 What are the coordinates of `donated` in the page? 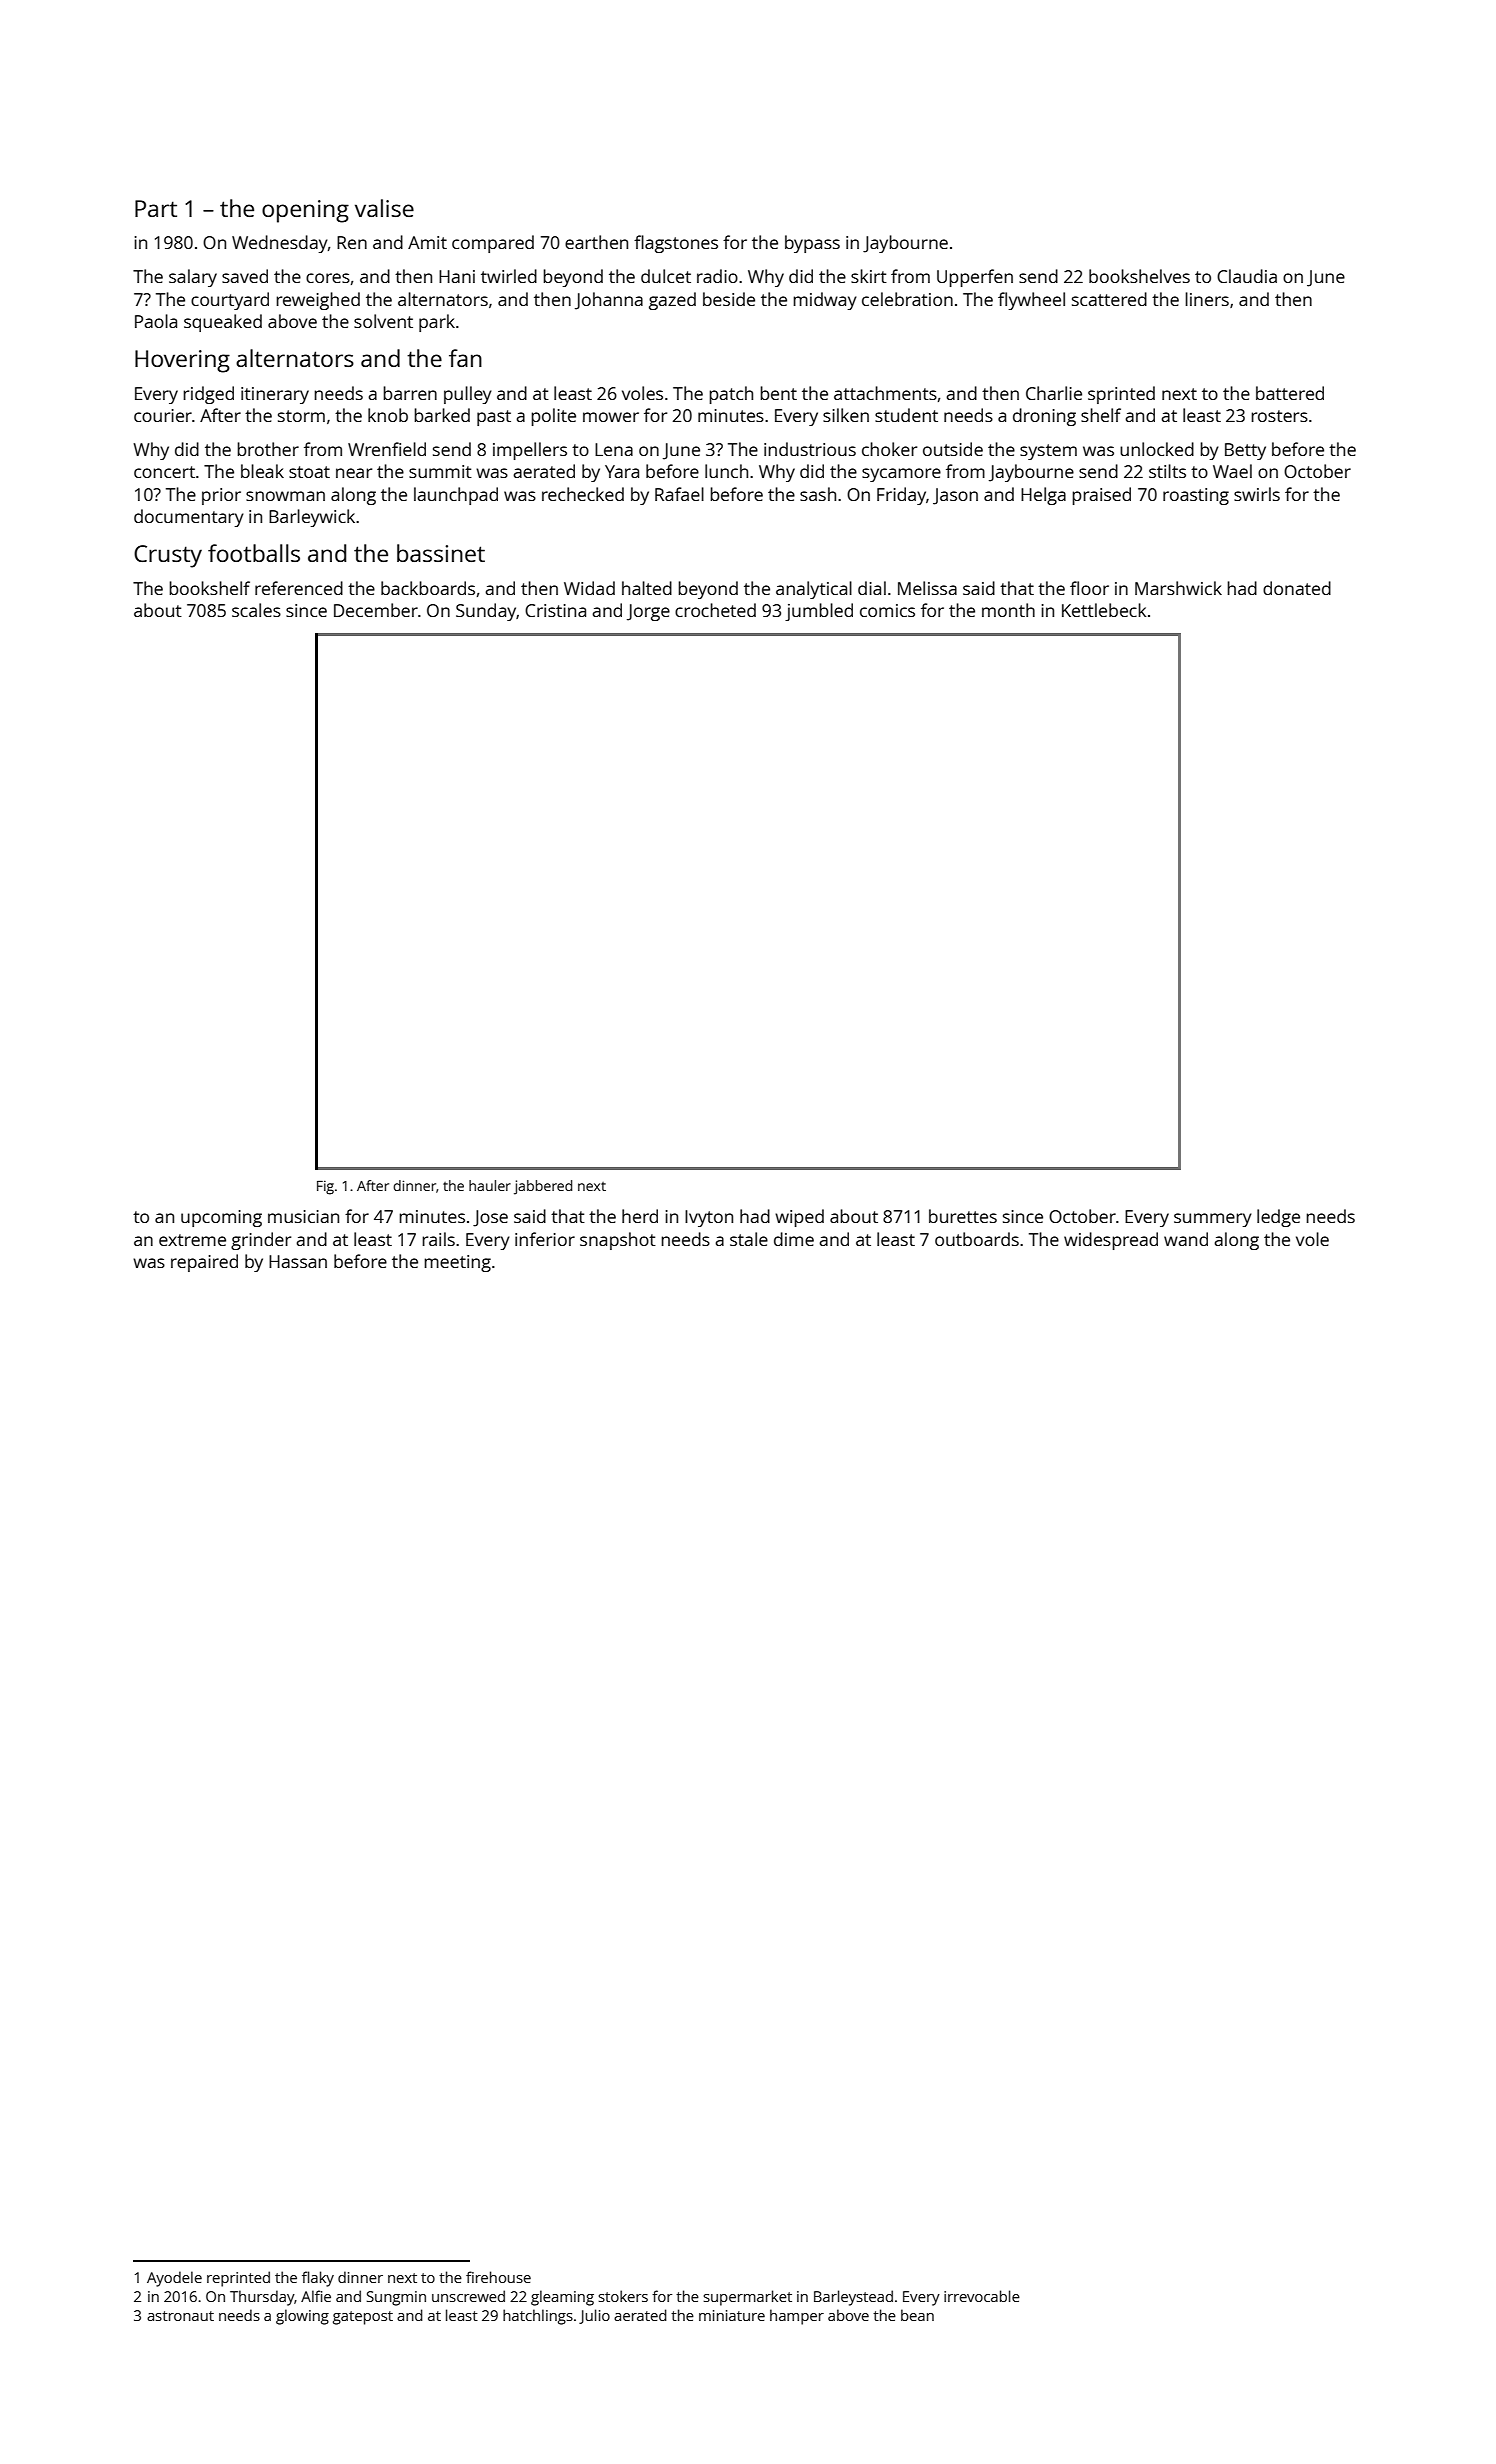 It's located at (1297, 588).
